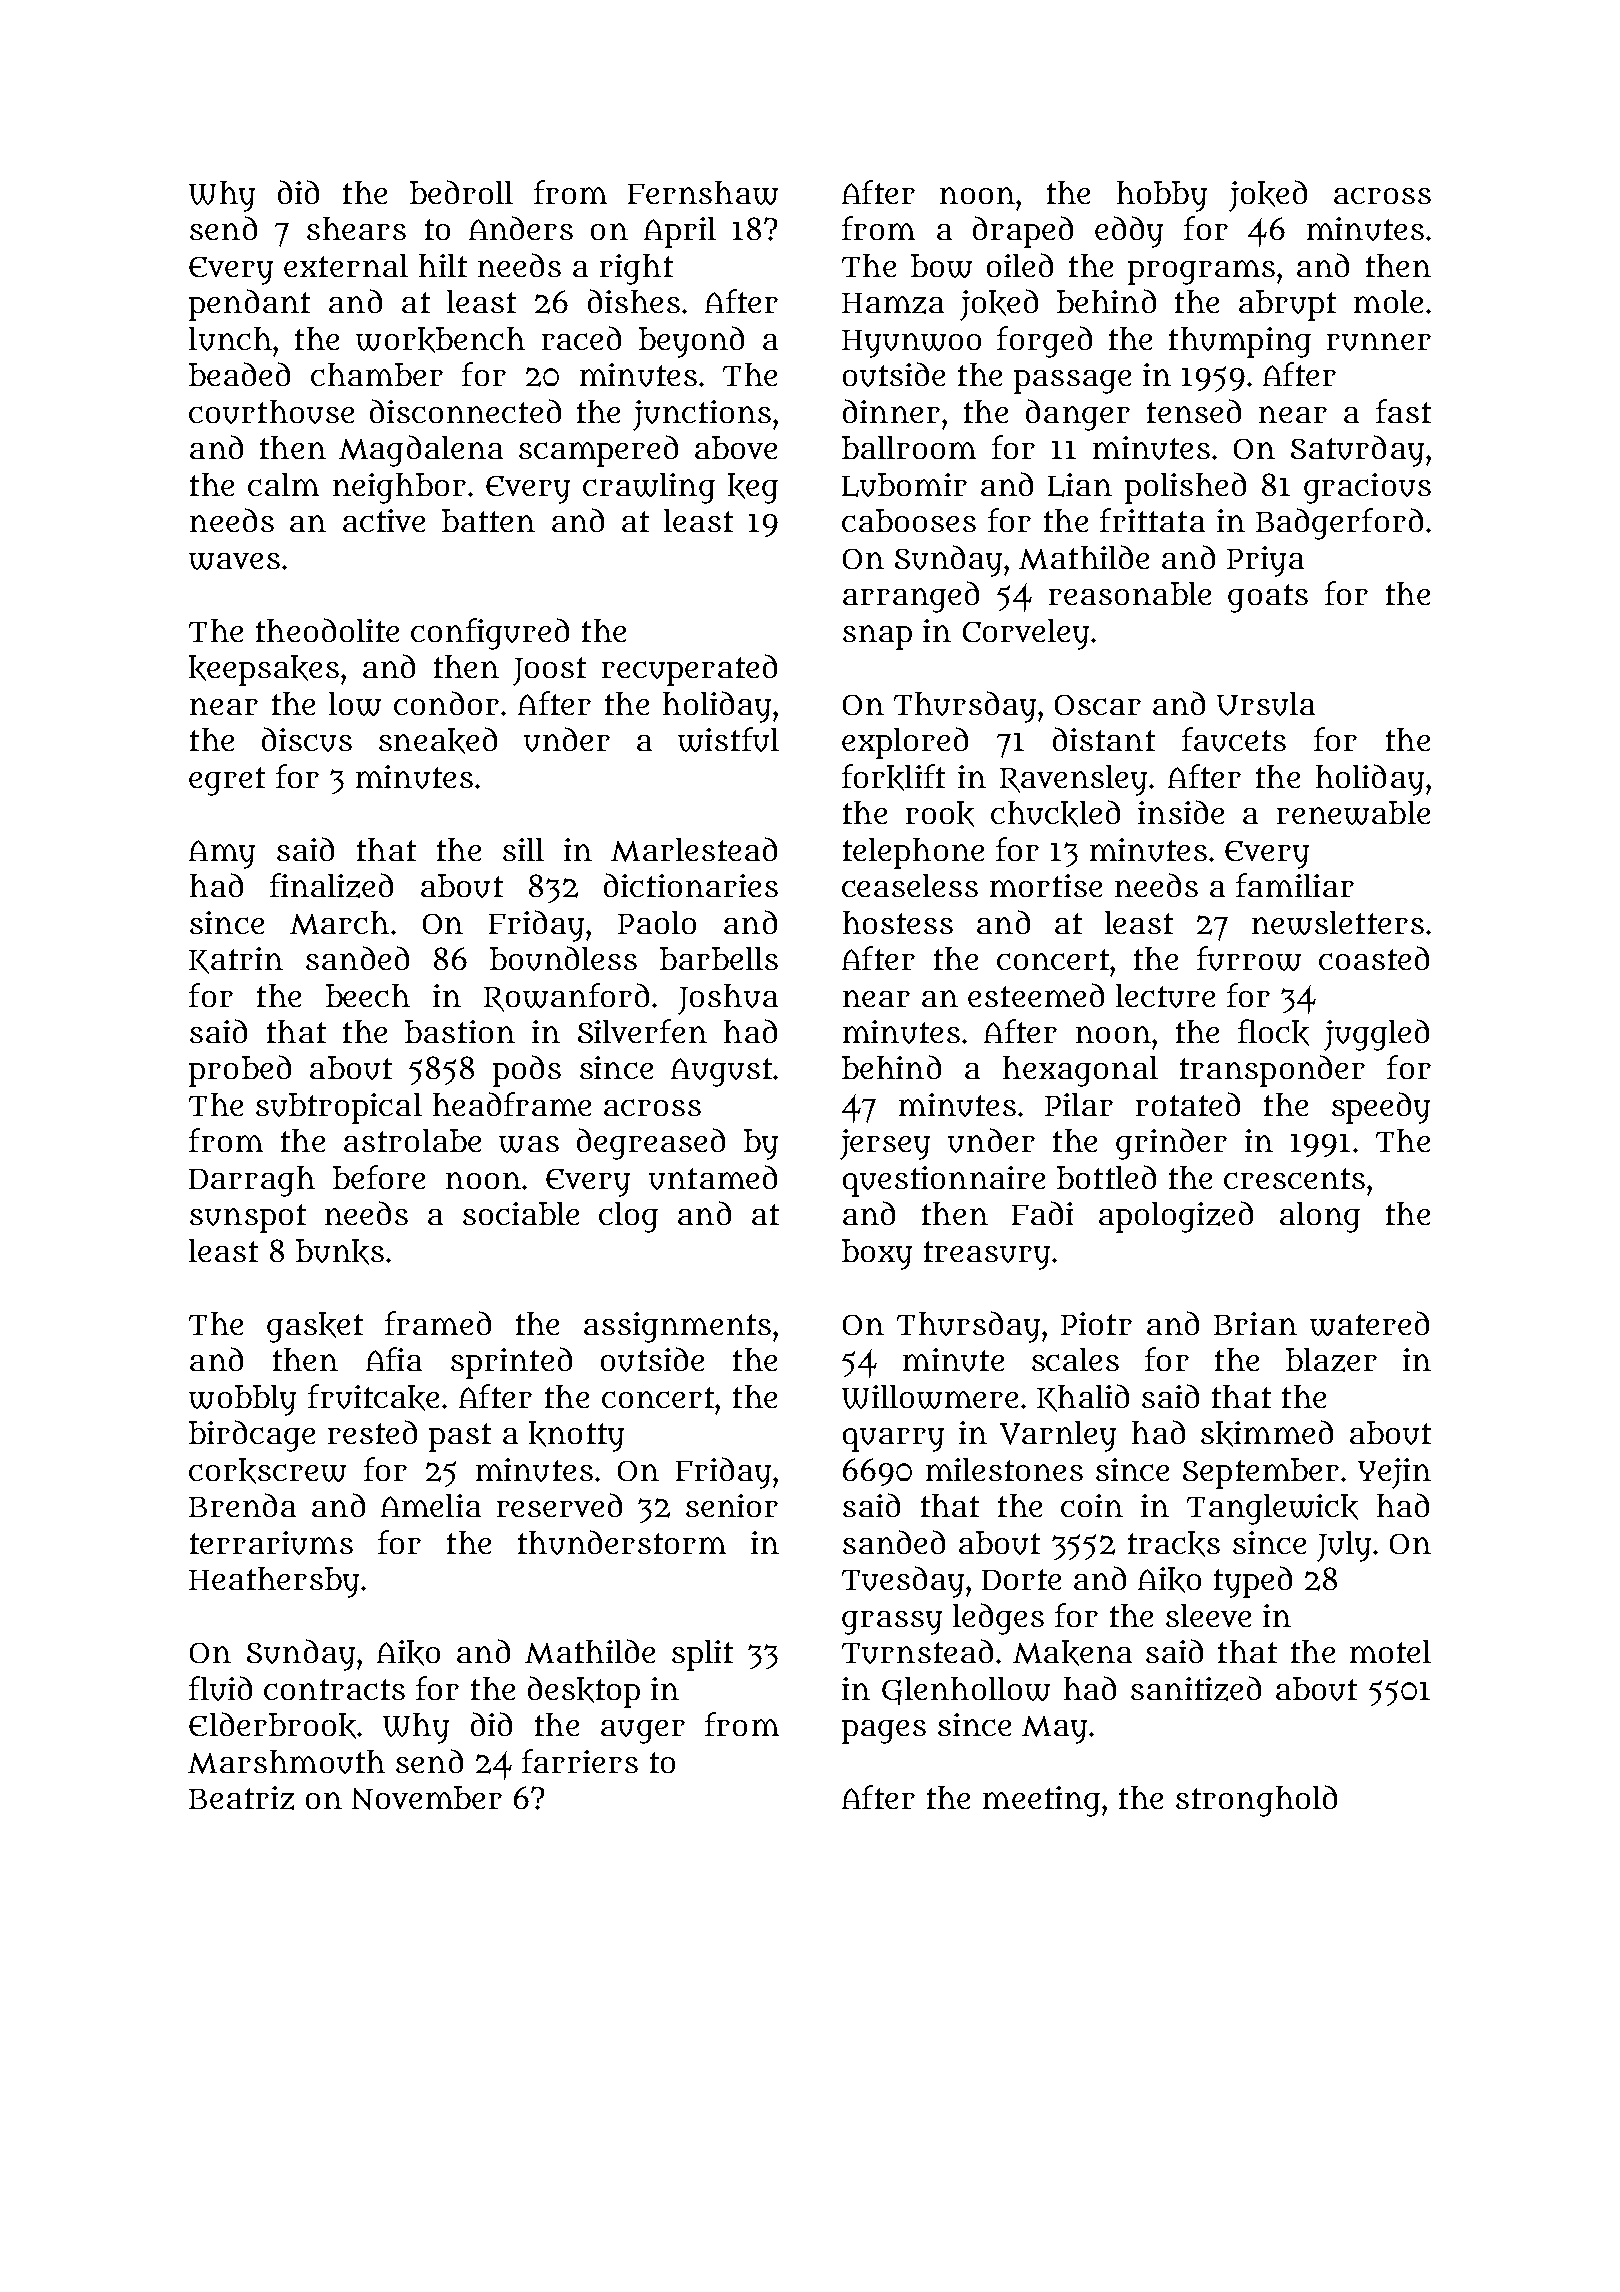  I want to click on hobby, so click(1162, 196).
